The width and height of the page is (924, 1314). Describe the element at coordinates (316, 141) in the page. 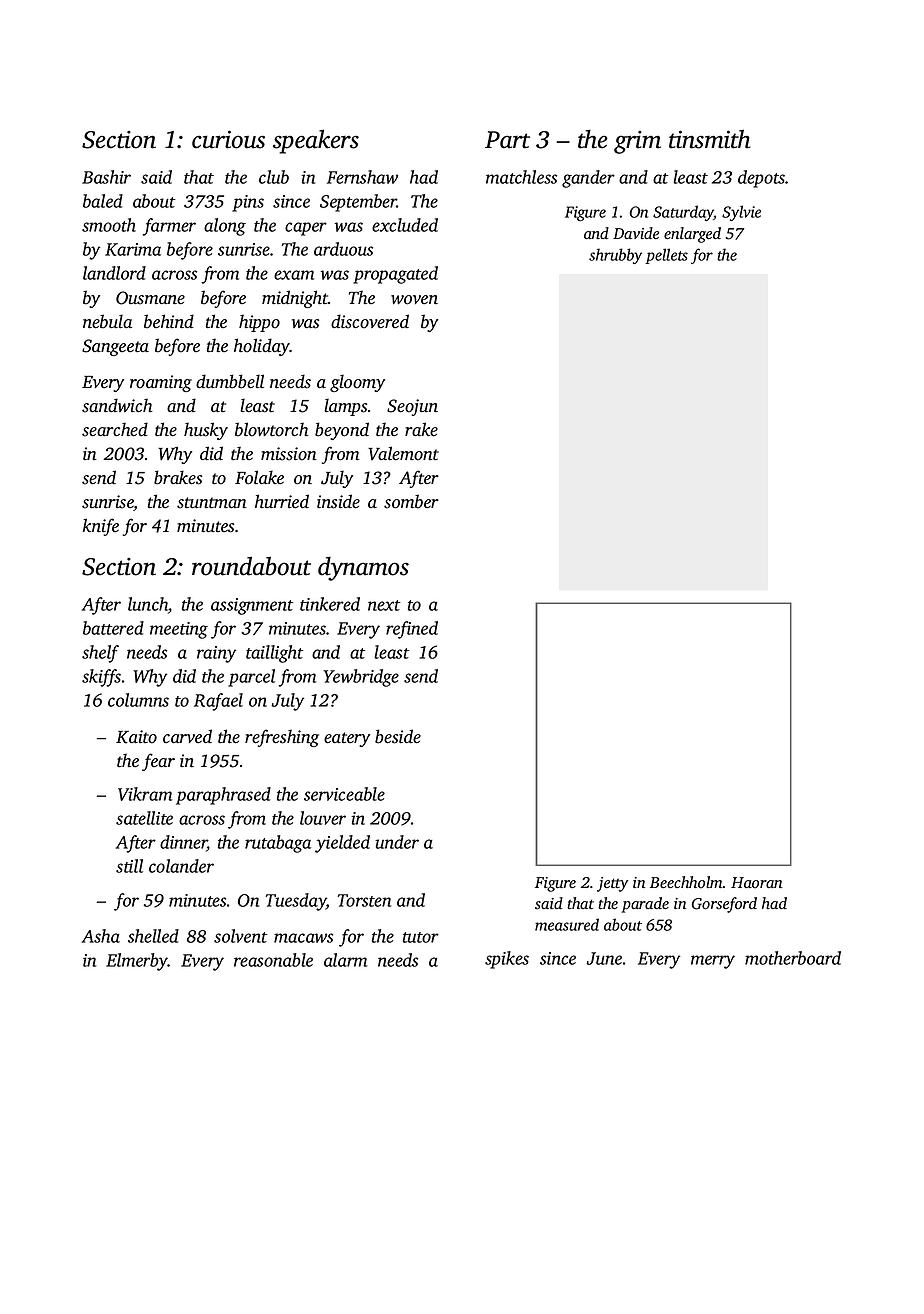

I see `speakers` at that location.
